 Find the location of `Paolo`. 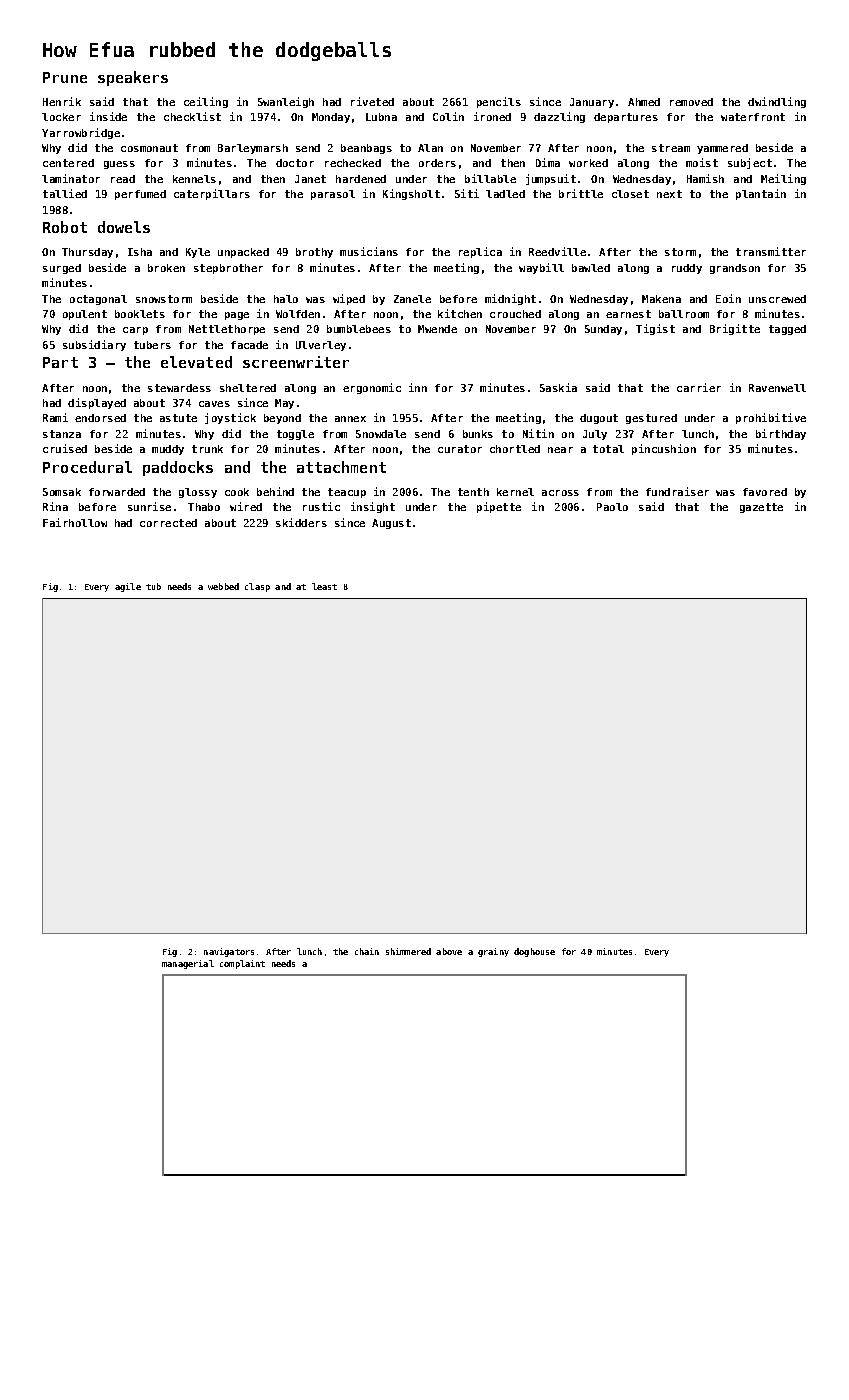

Paolo is located at coordinates (612, 507).
